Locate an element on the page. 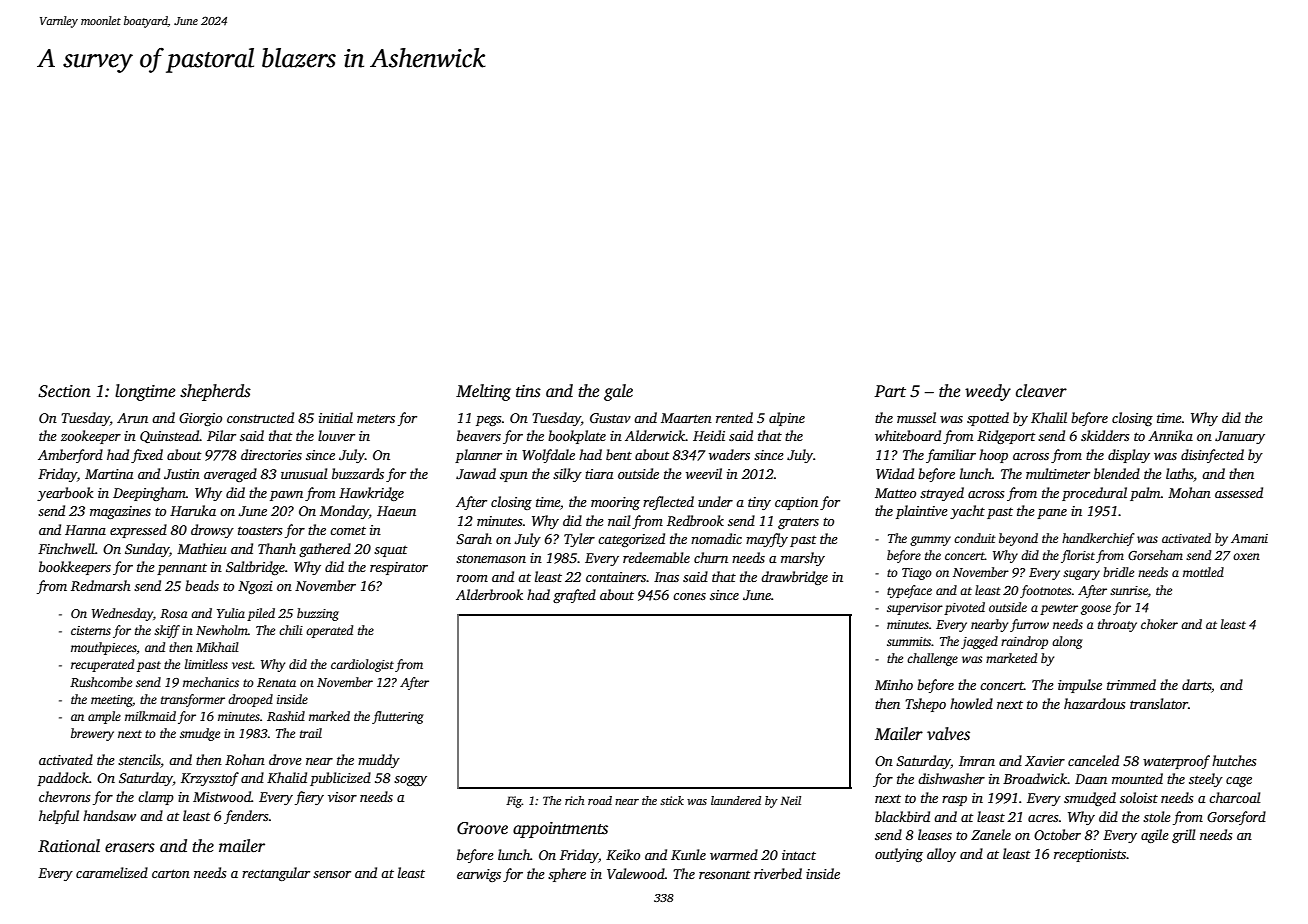 This image has height=924, width=1308. blackbird is located at coordinates (902, 816).
